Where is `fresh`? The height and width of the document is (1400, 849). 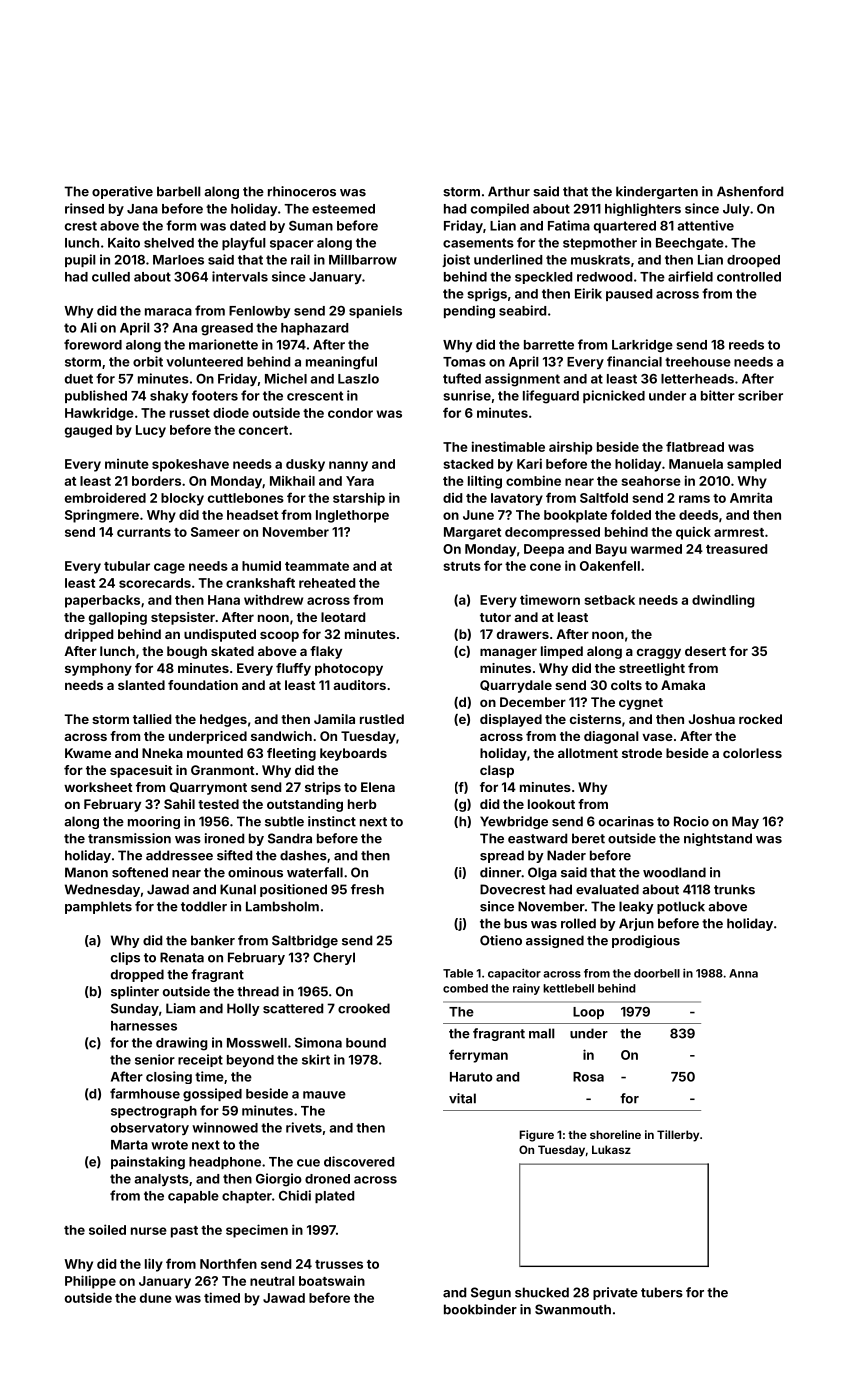
fresh is located at coordinates (367, 889).
